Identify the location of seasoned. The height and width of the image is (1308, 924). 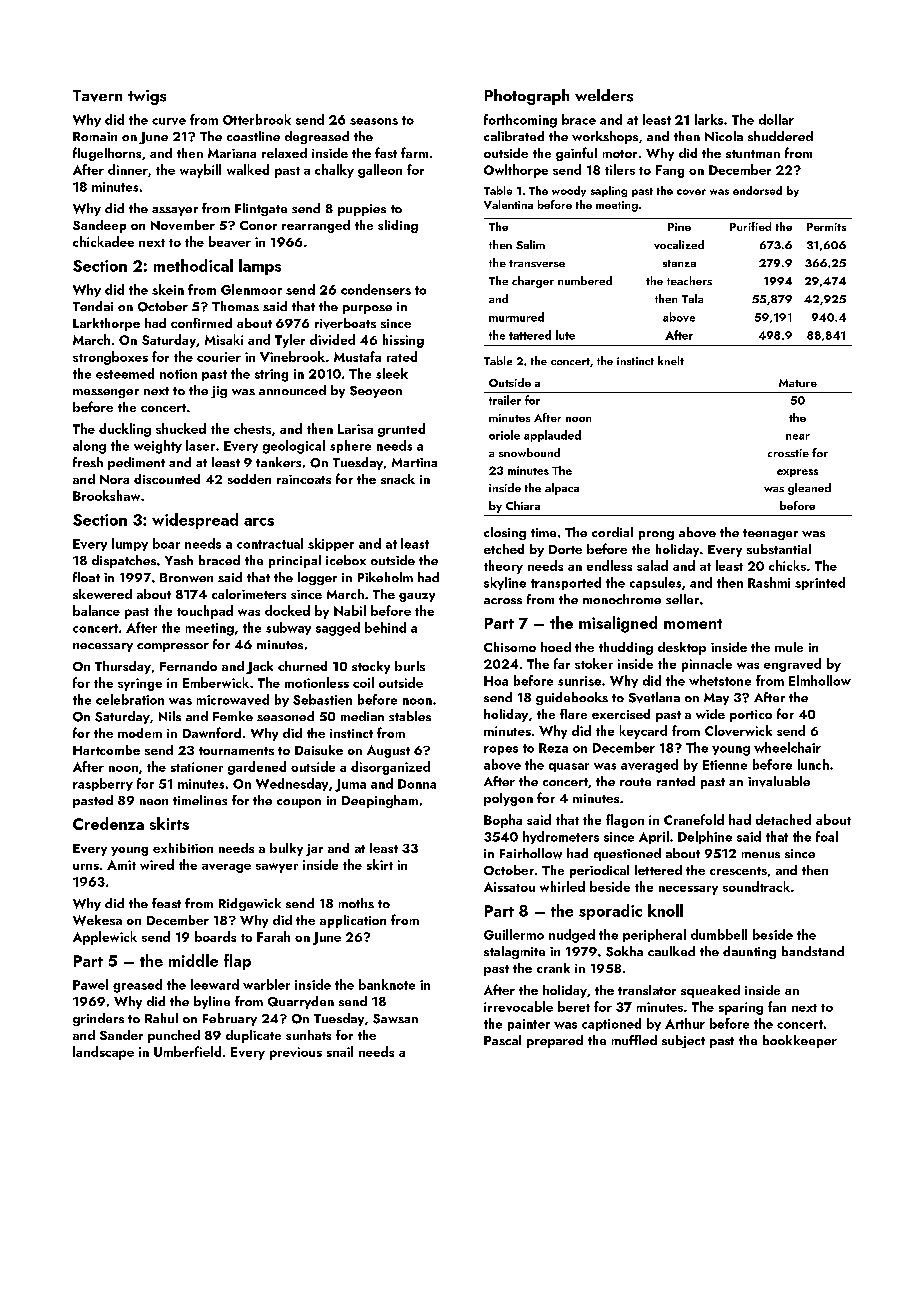
(285, 716).
